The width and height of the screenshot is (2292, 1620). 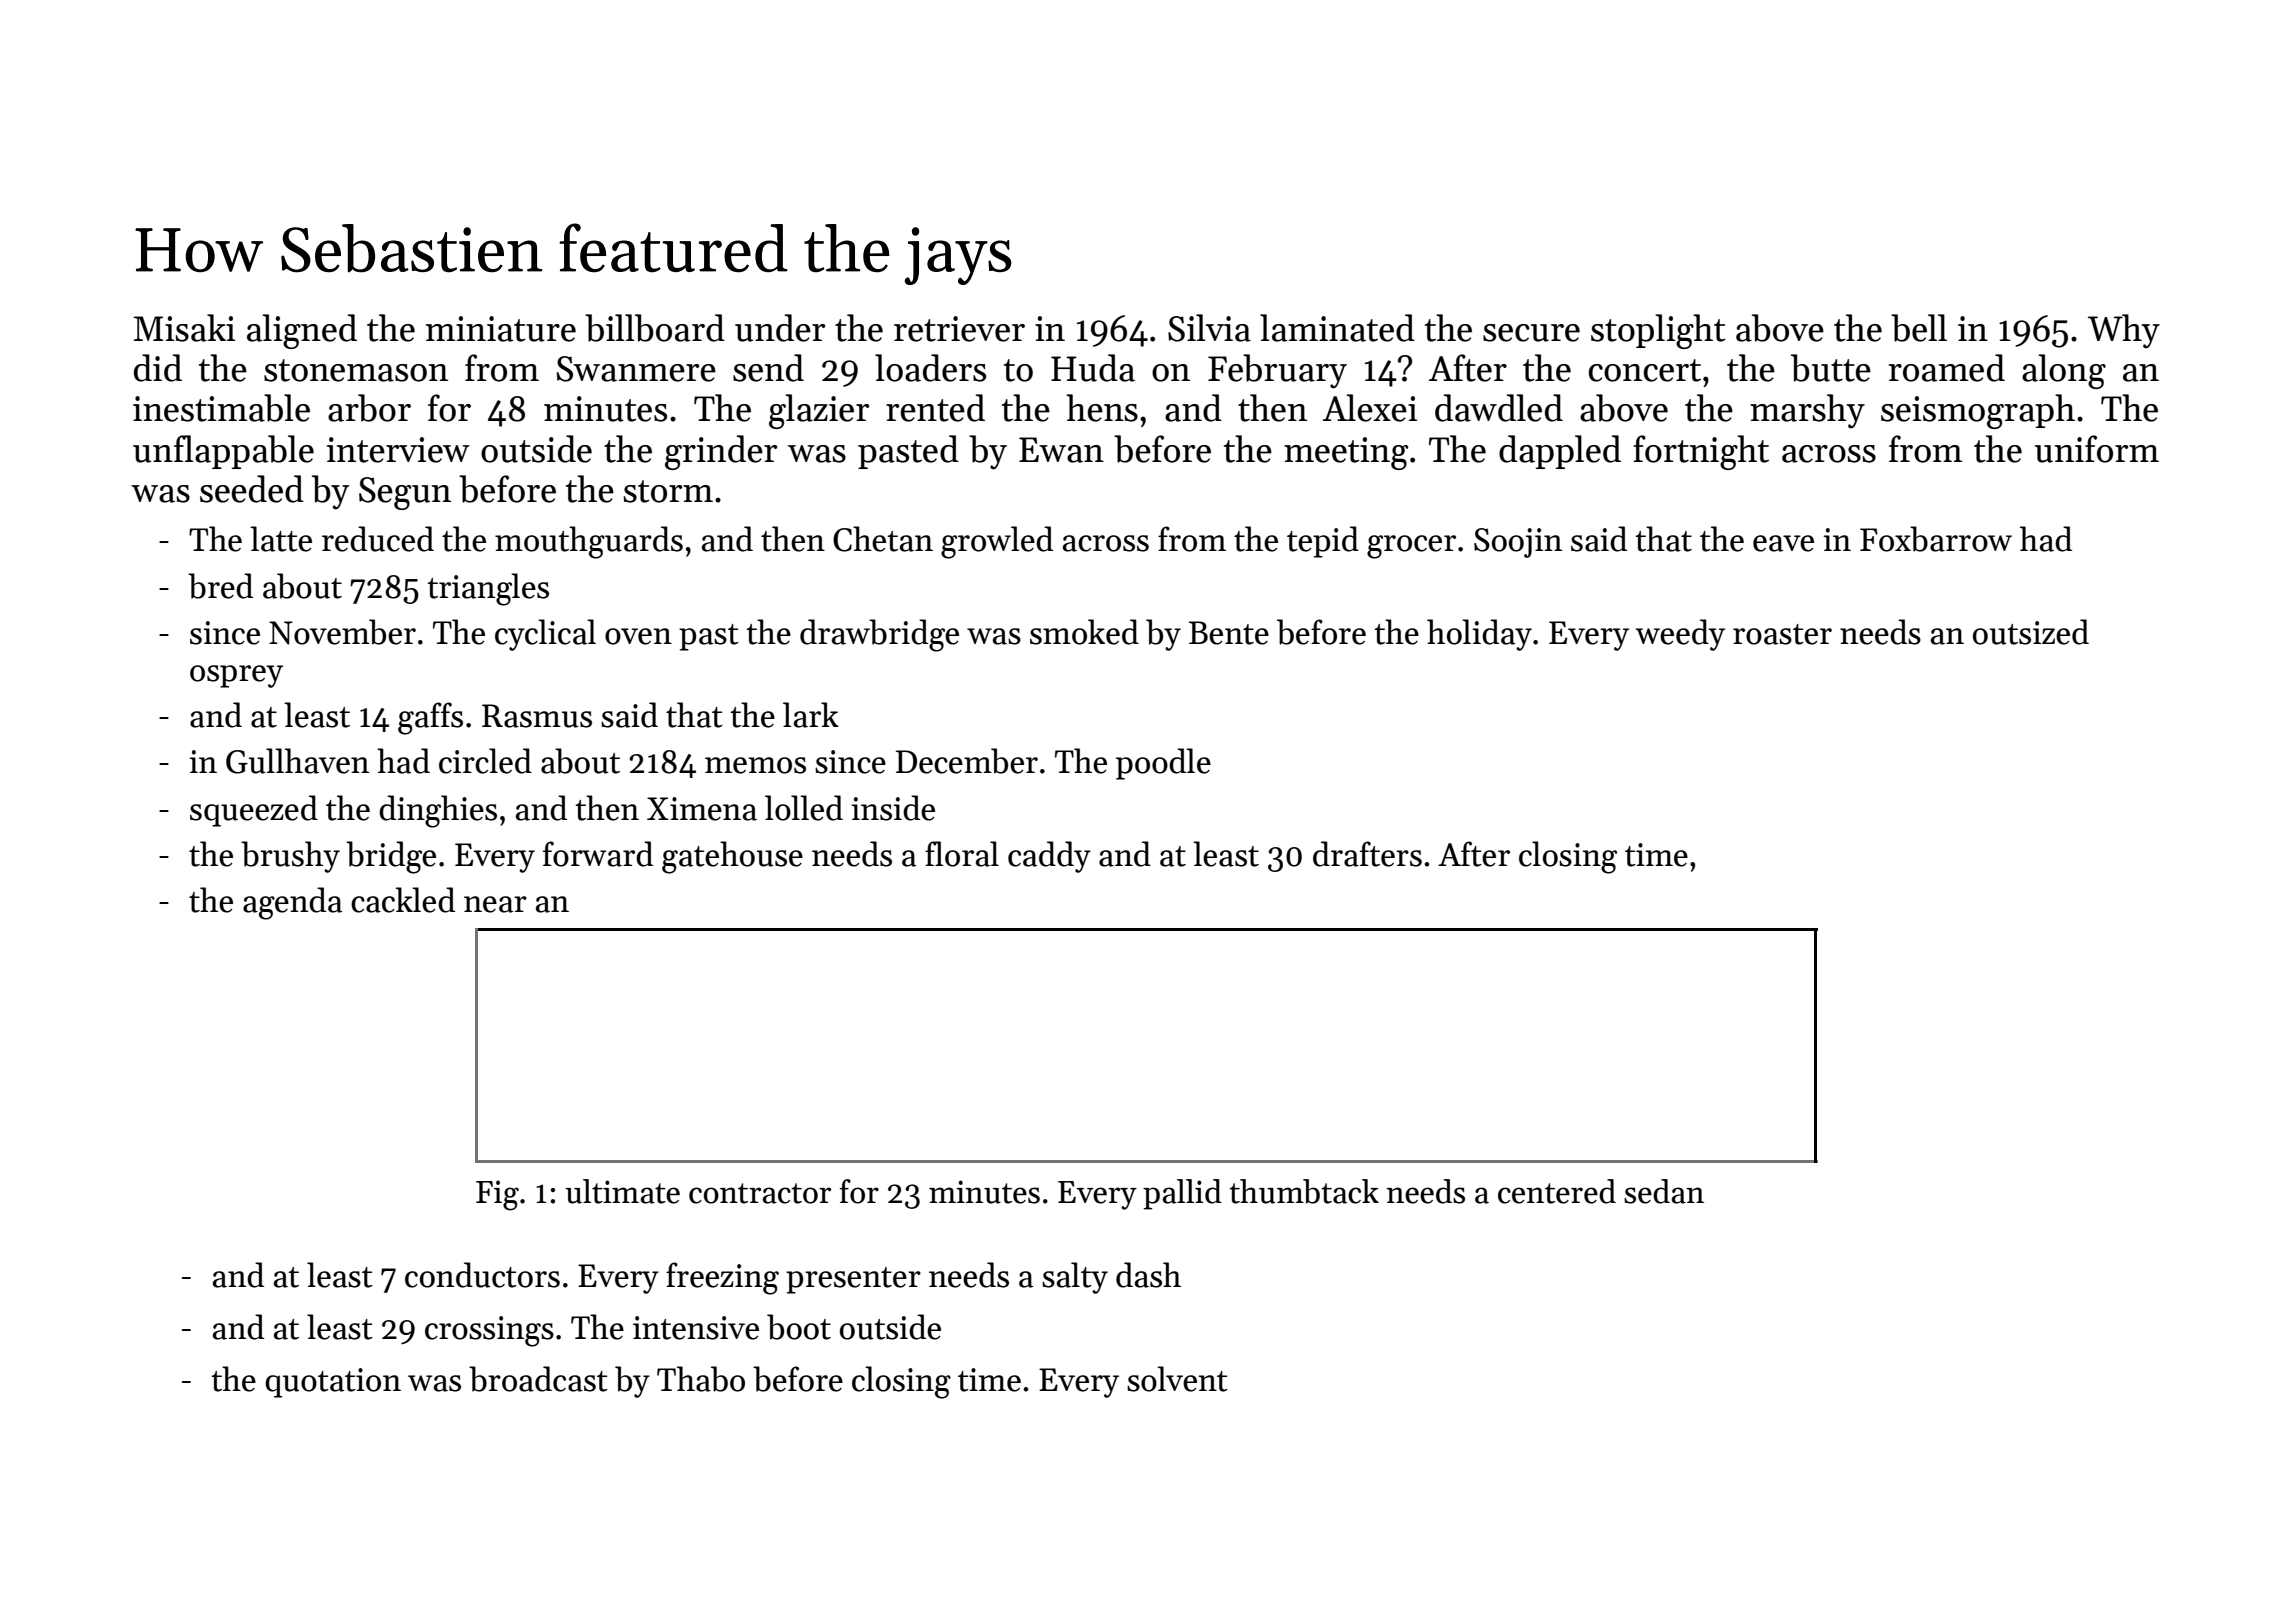 What do you see at coordinates (1782, 634) in the screenshot?
I see `roaster` at bounding box center [1782, 634].
